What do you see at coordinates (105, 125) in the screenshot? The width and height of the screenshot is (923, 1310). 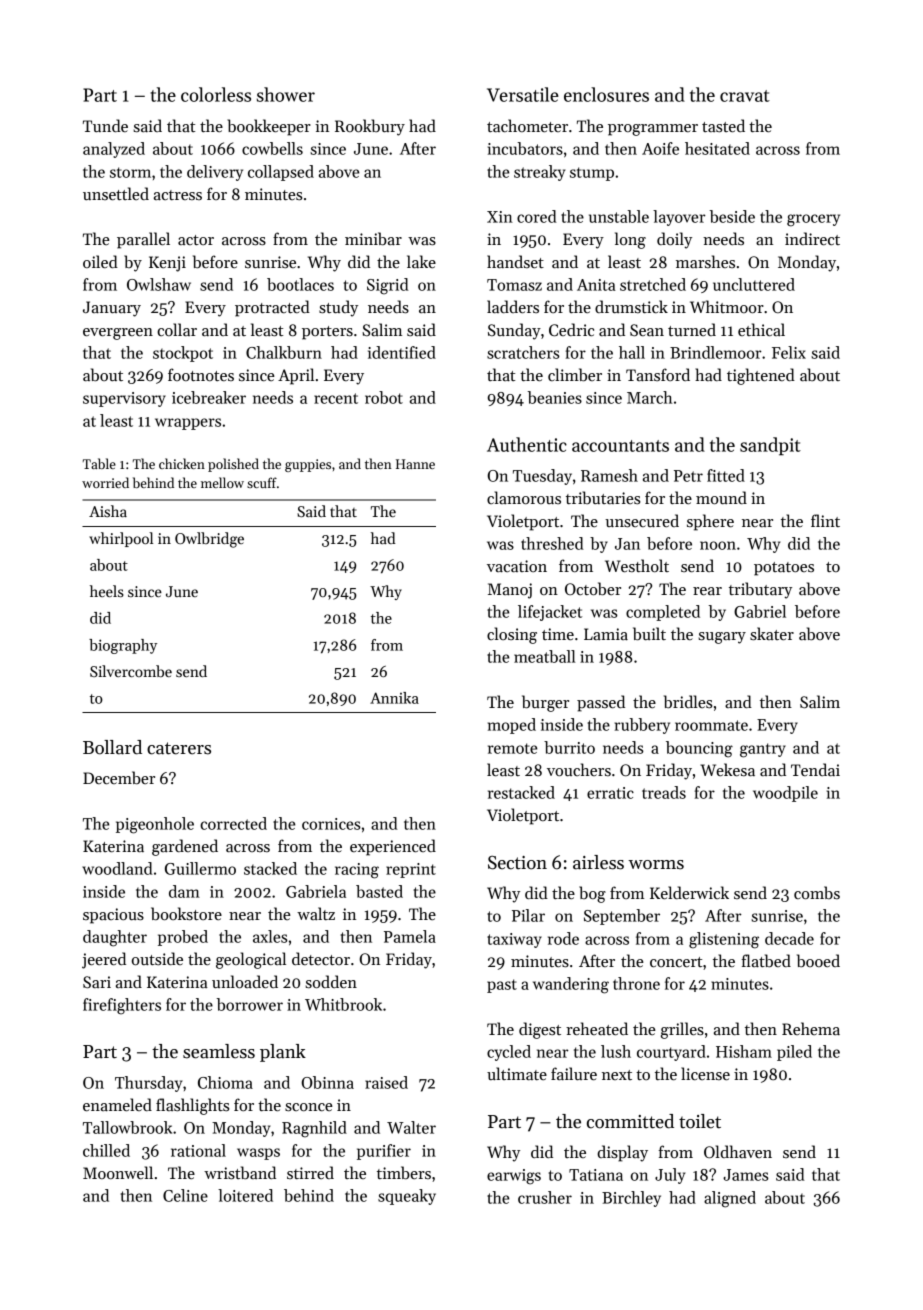 I see `Tunde` at bounding box center [105, 125].
